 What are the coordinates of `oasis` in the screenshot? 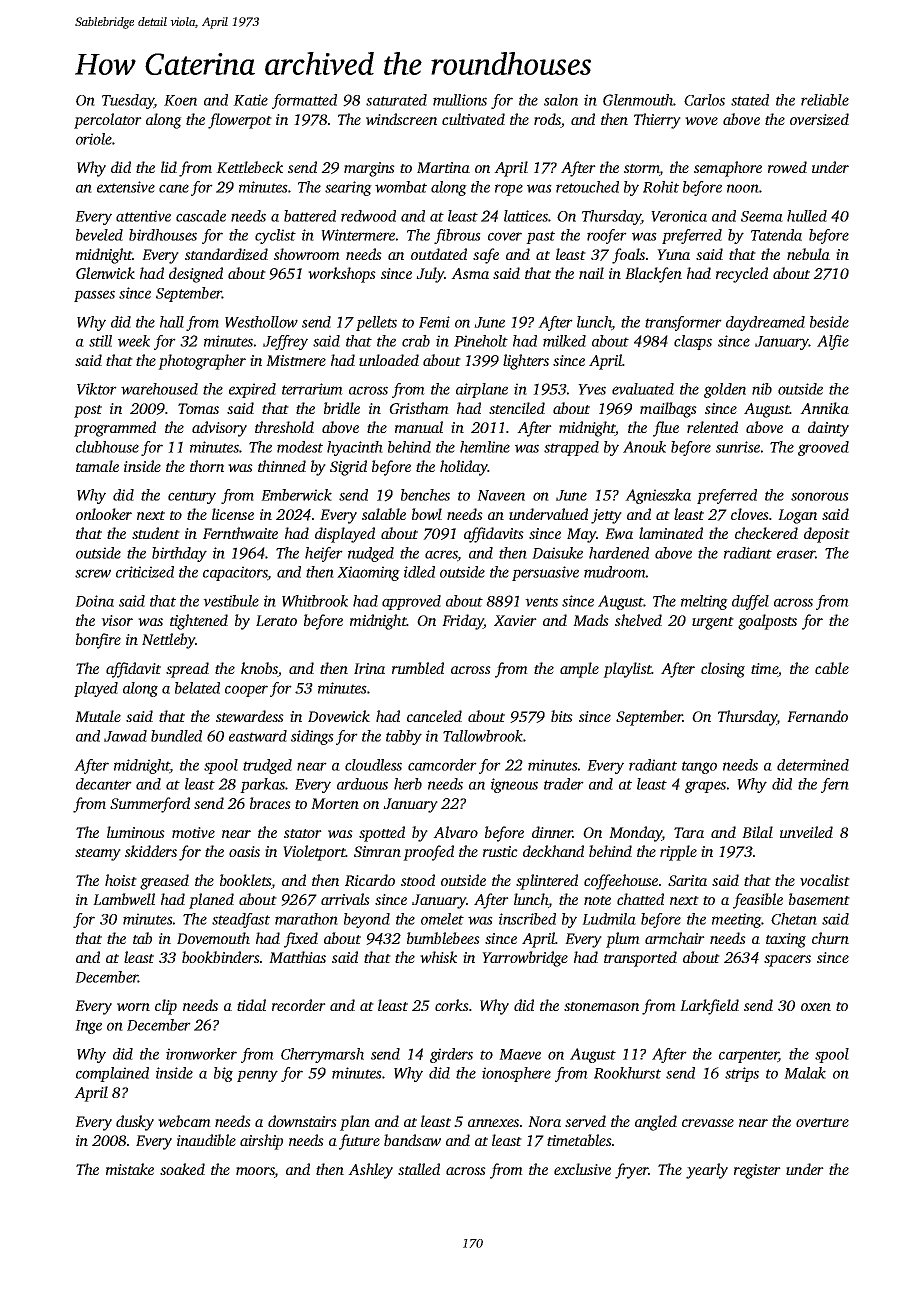 It's located at (244, 851).
